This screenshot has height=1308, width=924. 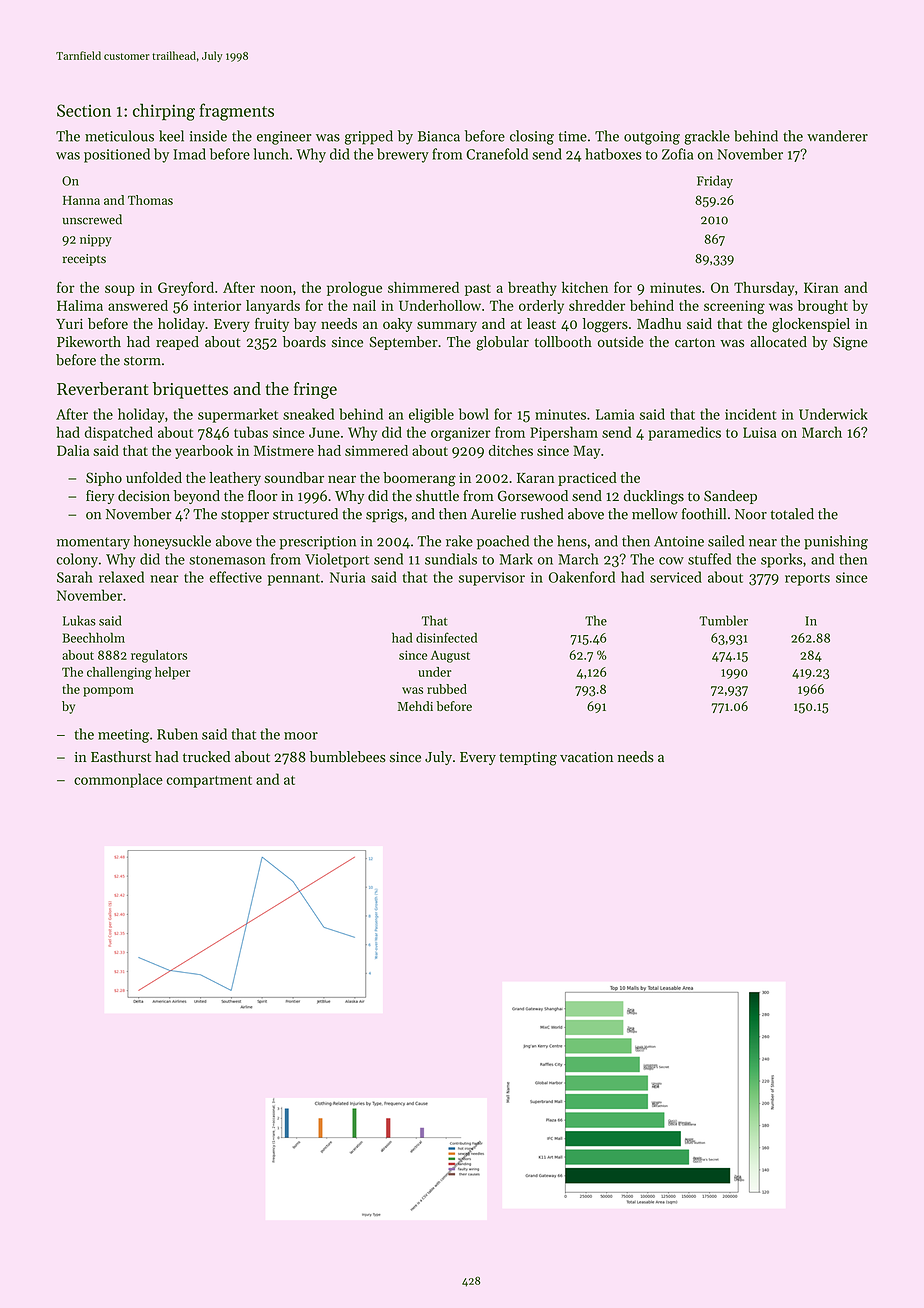 I want to click on Kiran, so click(x=821, y=287).
